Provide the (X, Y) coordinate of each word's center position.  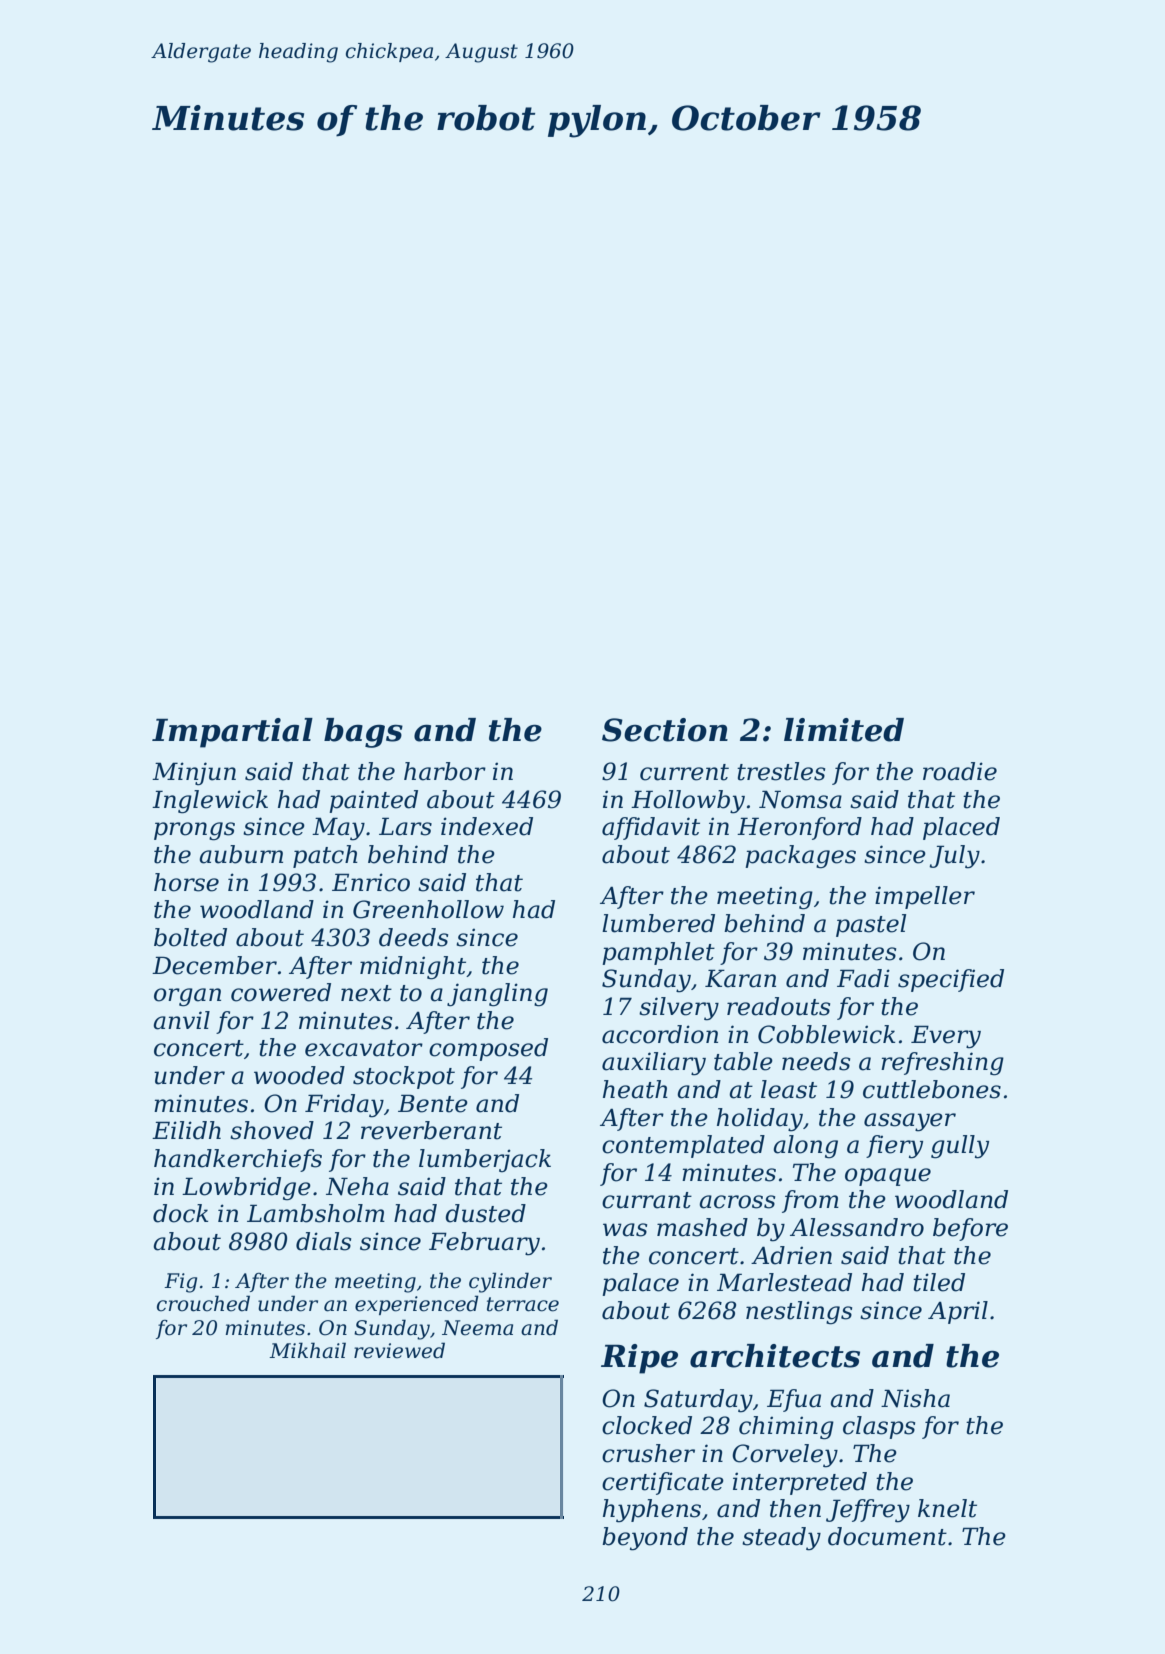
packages (800, 857)
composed (488, 1049)
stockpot (404, 1077)
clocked (647, 1425)
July (954, 857)
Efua (794, 1400)
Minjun (194, 774)
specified (951, 980)
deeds (413, 937)
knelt (947, 1508)
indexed (487, 826)
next (366, 993)
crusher (648, 1453)
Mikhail (307, 1350)
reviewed (399, 1350)
